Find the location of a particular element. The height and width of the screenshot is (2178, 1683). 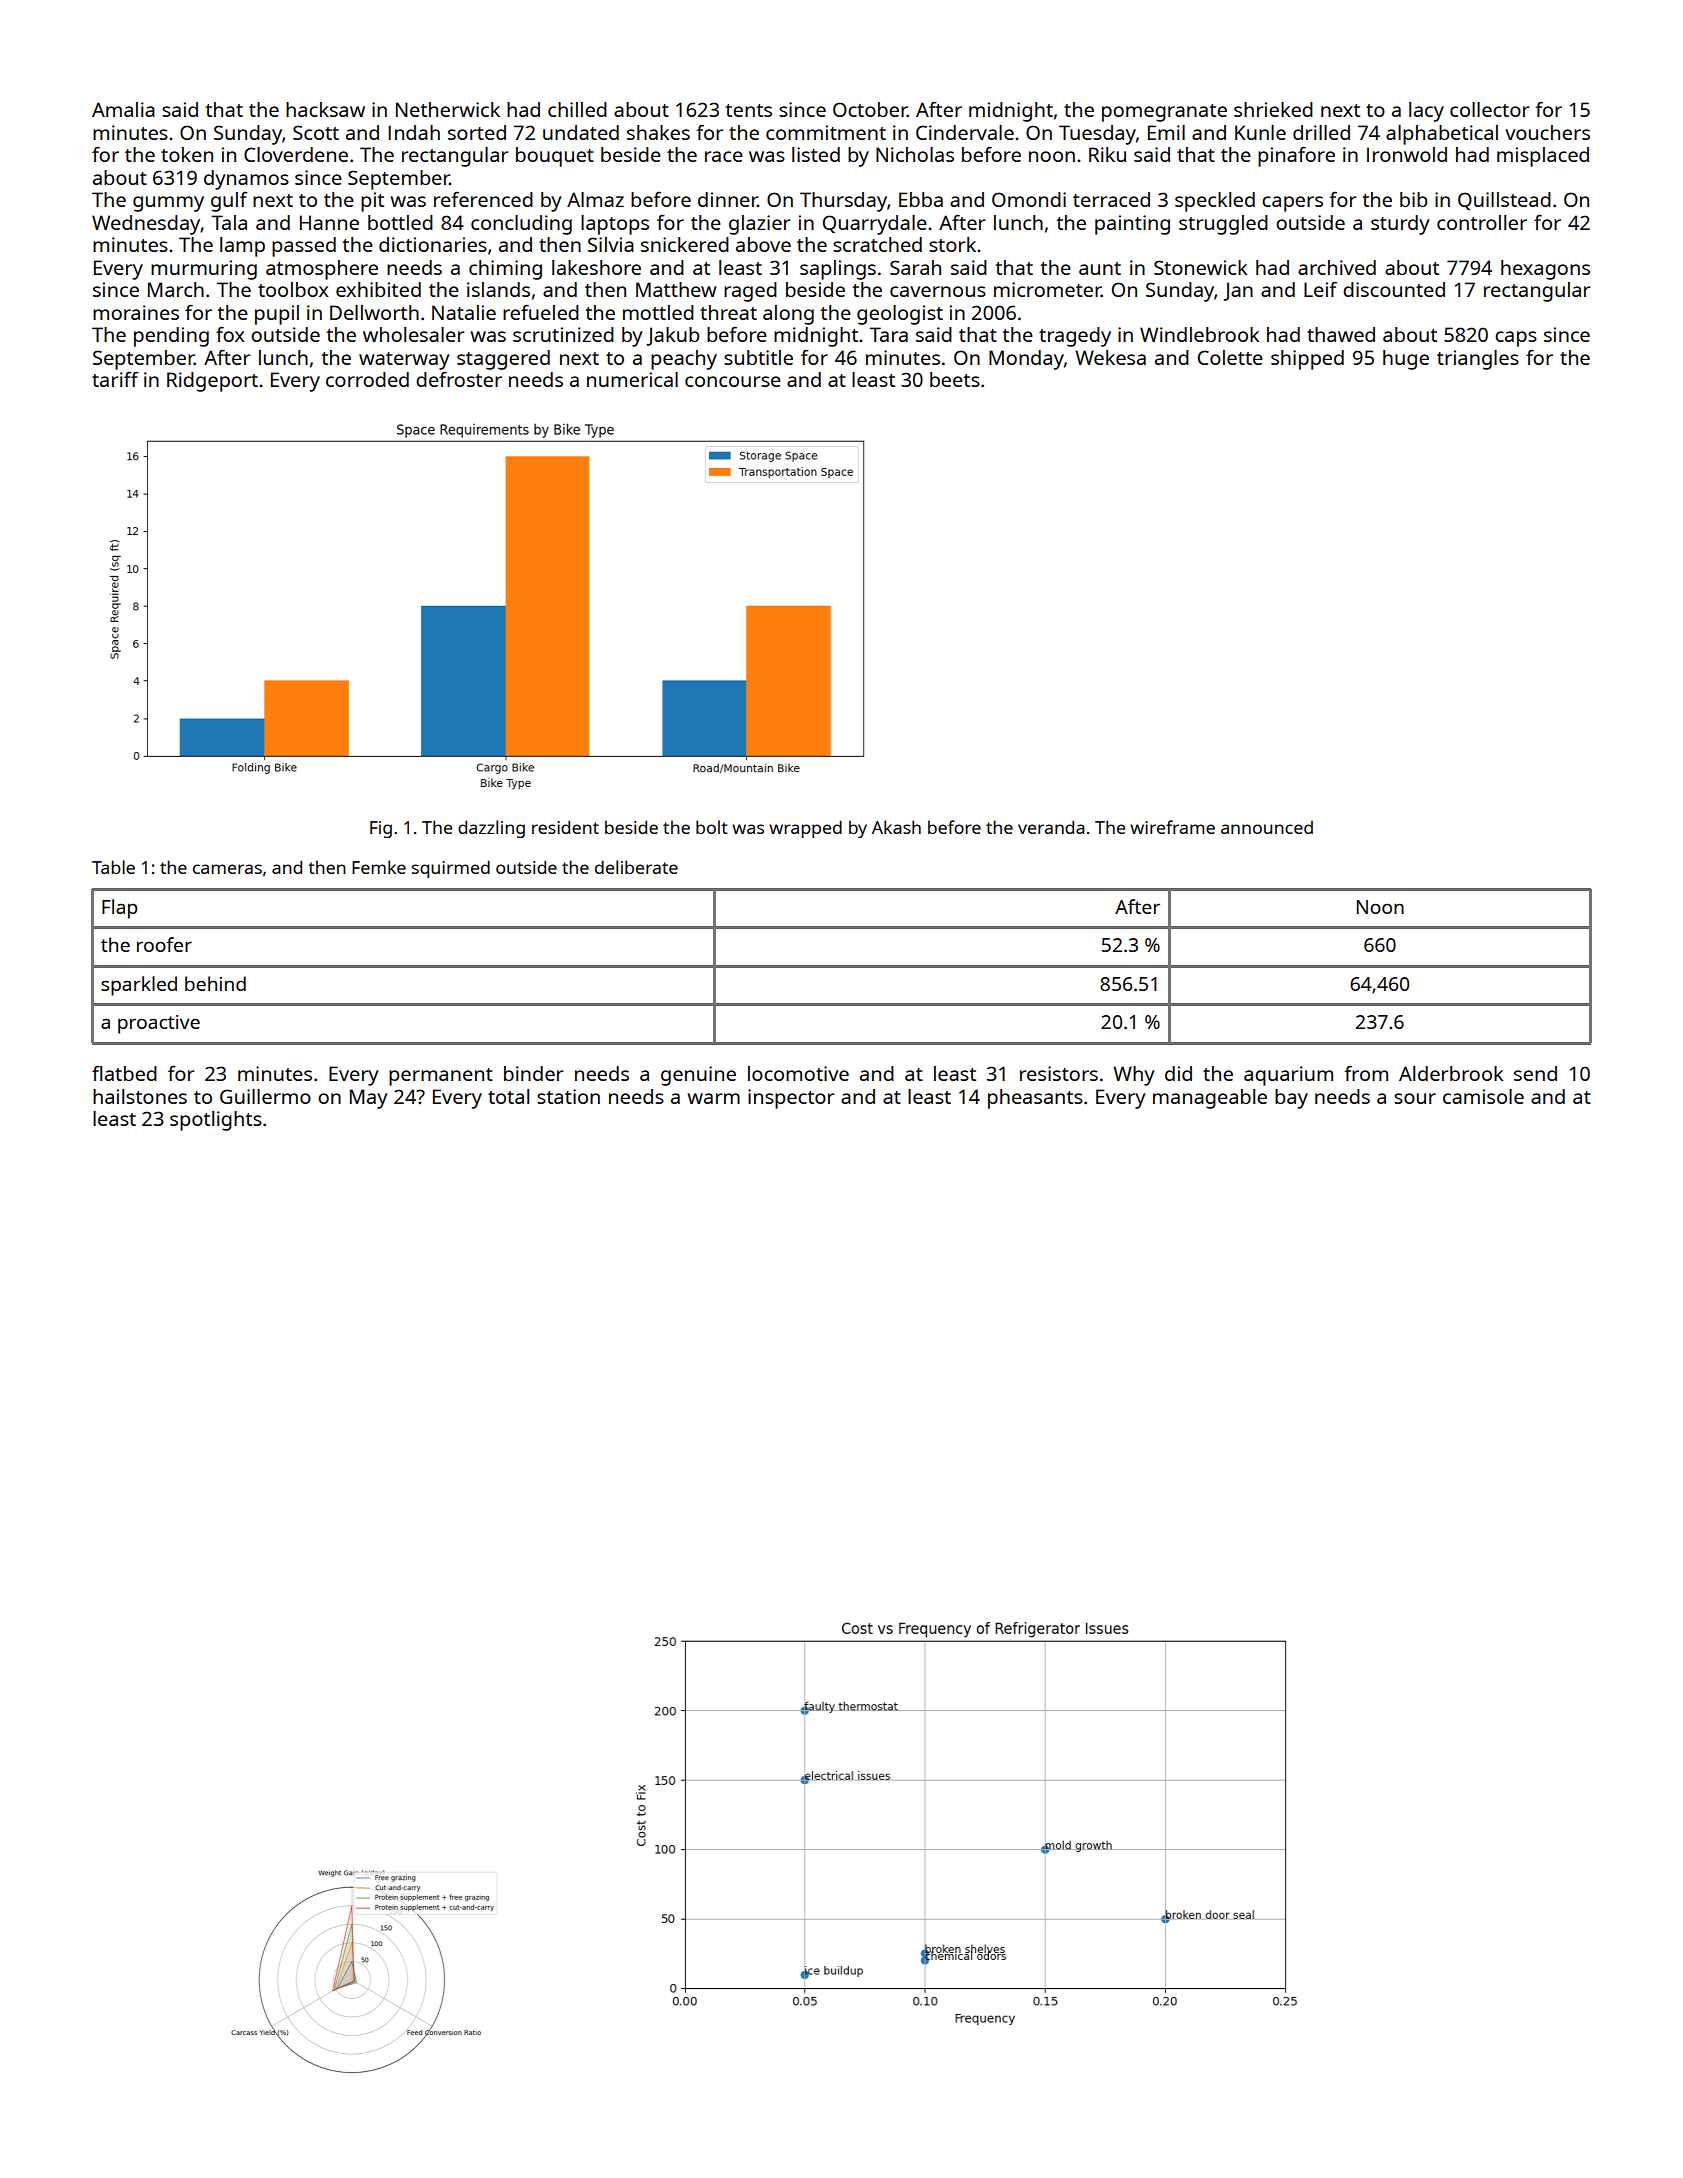

announced is located at coordinates (1267, 827).
